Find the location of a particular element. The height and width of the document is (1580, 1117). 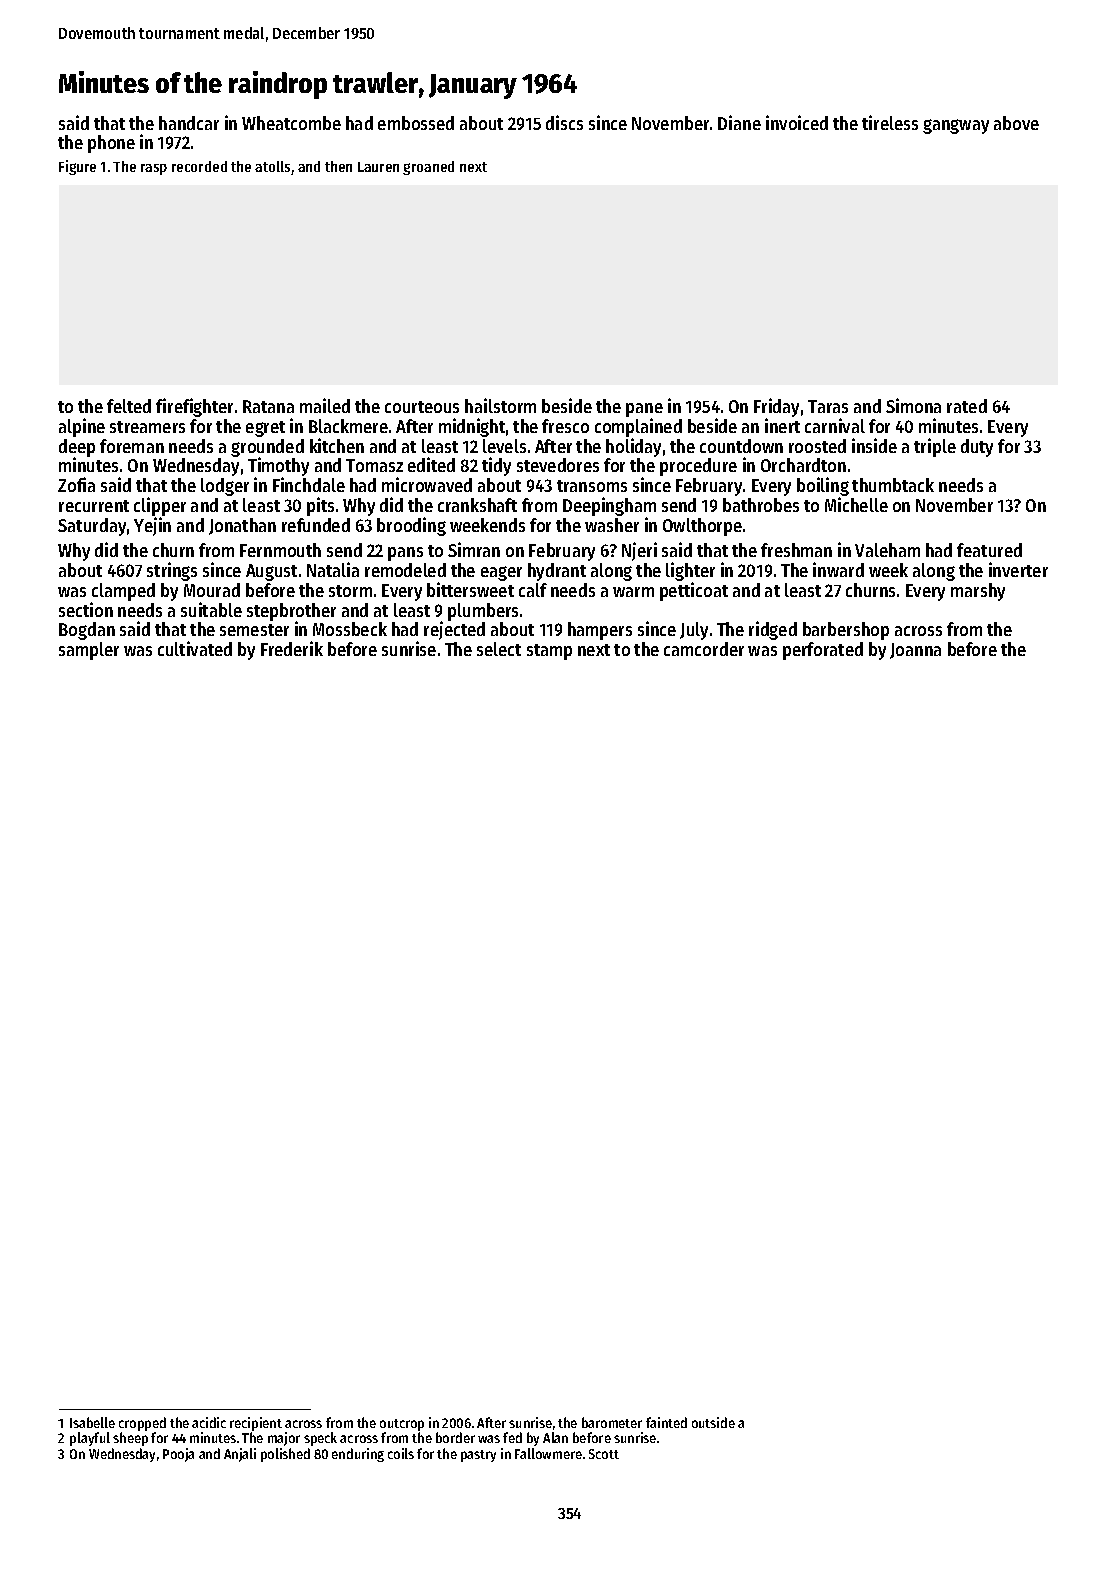

select is located at coordinates (499, 649).
